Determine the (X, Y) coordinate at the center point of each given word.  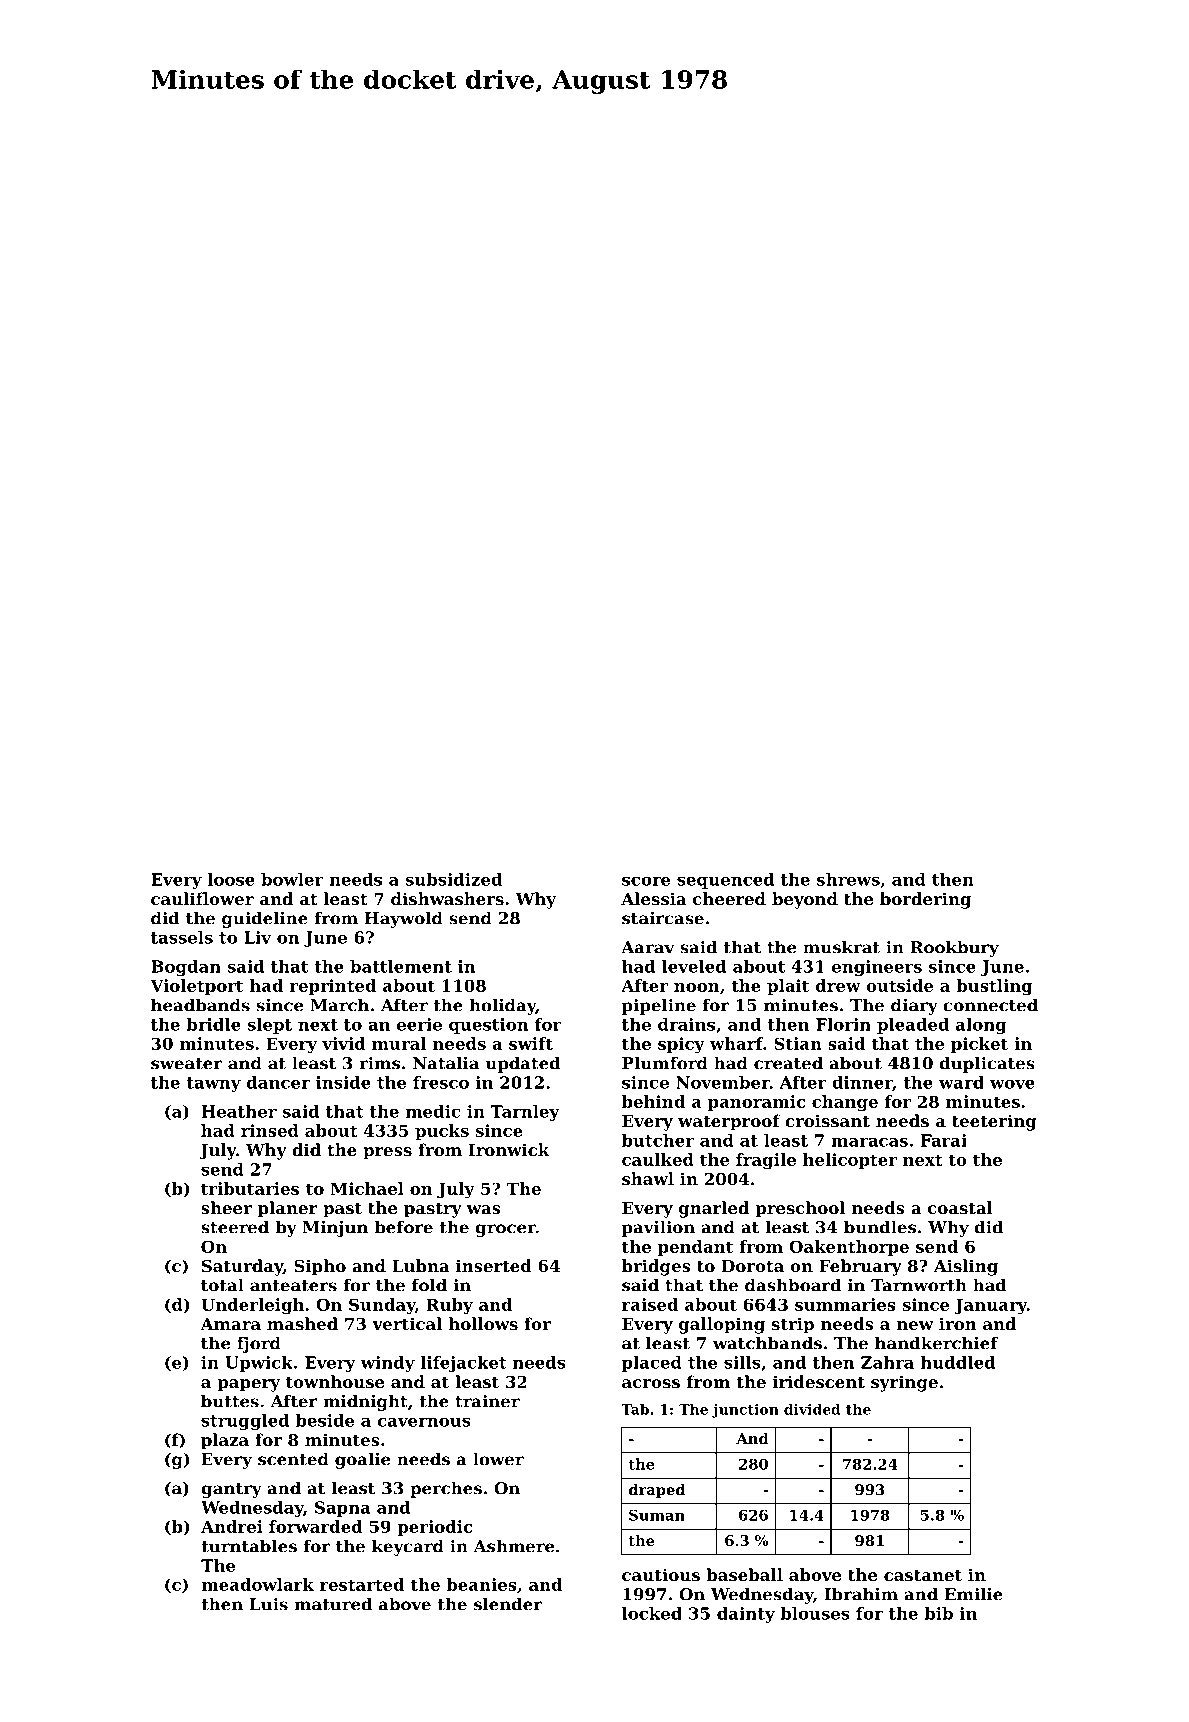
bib (938, 1613)
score (646, 881)
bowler (292, 879)
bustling (994, 987)
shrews (848, 879)
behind (653, 1101)
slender (508, 1604)
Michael (367, 1188)
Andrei (232, 1526)
